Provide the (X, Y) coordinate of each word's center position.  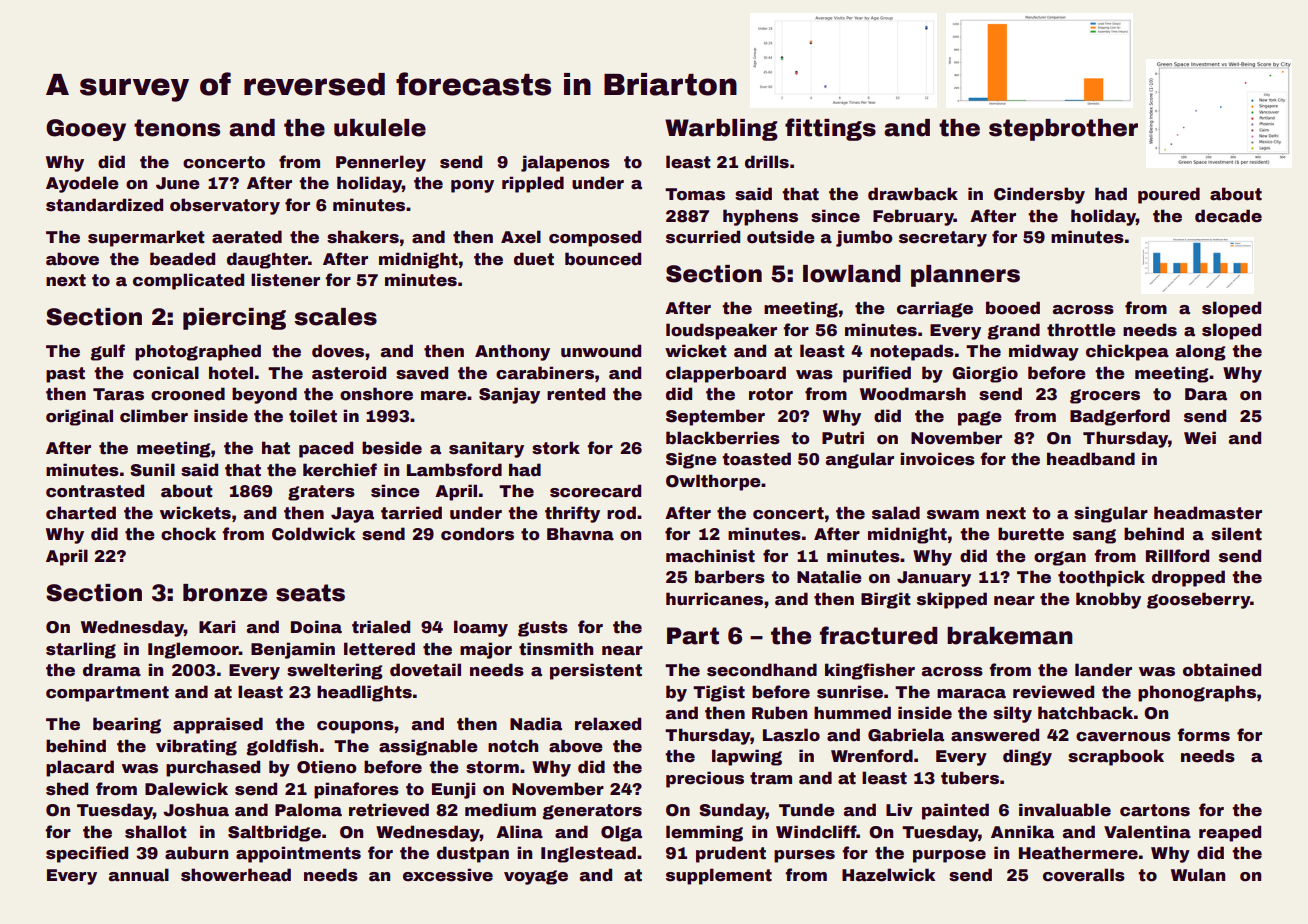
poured (1169, 195)
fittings (830, 129)
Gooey (86, 130)
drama (112, 670)
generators (592, 812)
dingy (1027, 757)
